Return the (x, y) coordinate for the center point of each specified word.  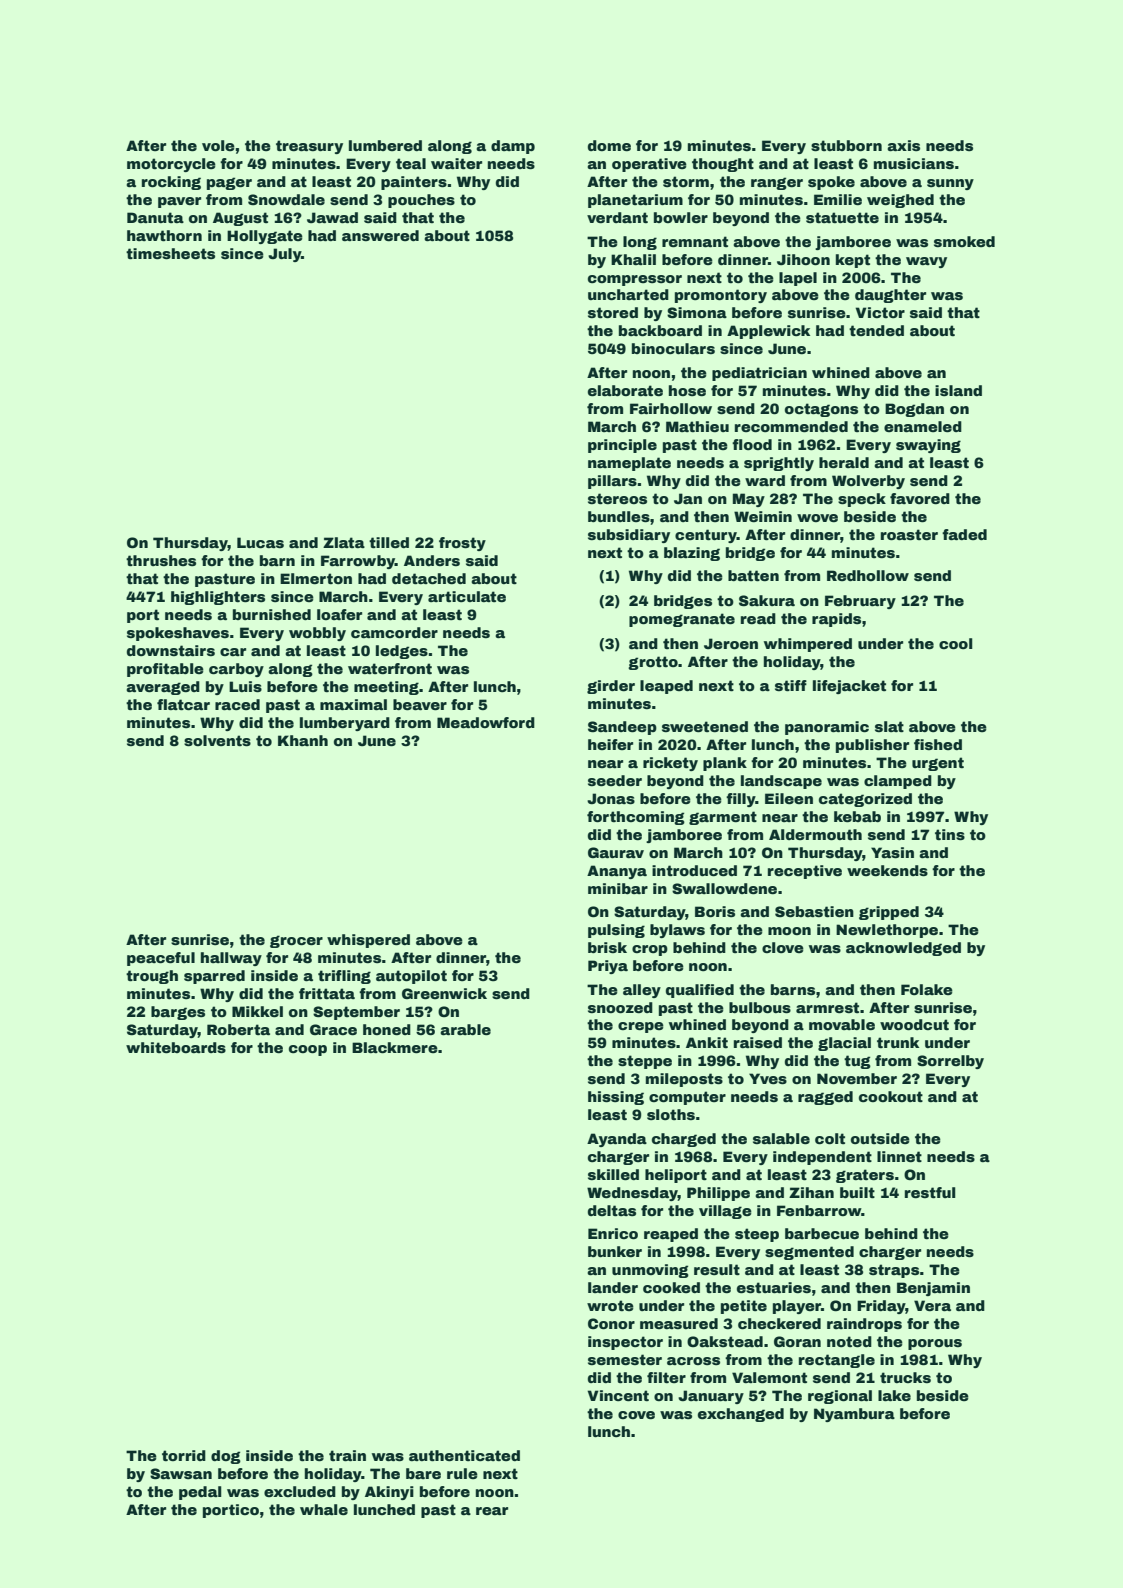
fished (938, 744)
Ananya (617, 872)
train (347, 1455)
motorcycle (171, 165)
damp (513, 147)
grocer (296, 941)
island (958, 390)
